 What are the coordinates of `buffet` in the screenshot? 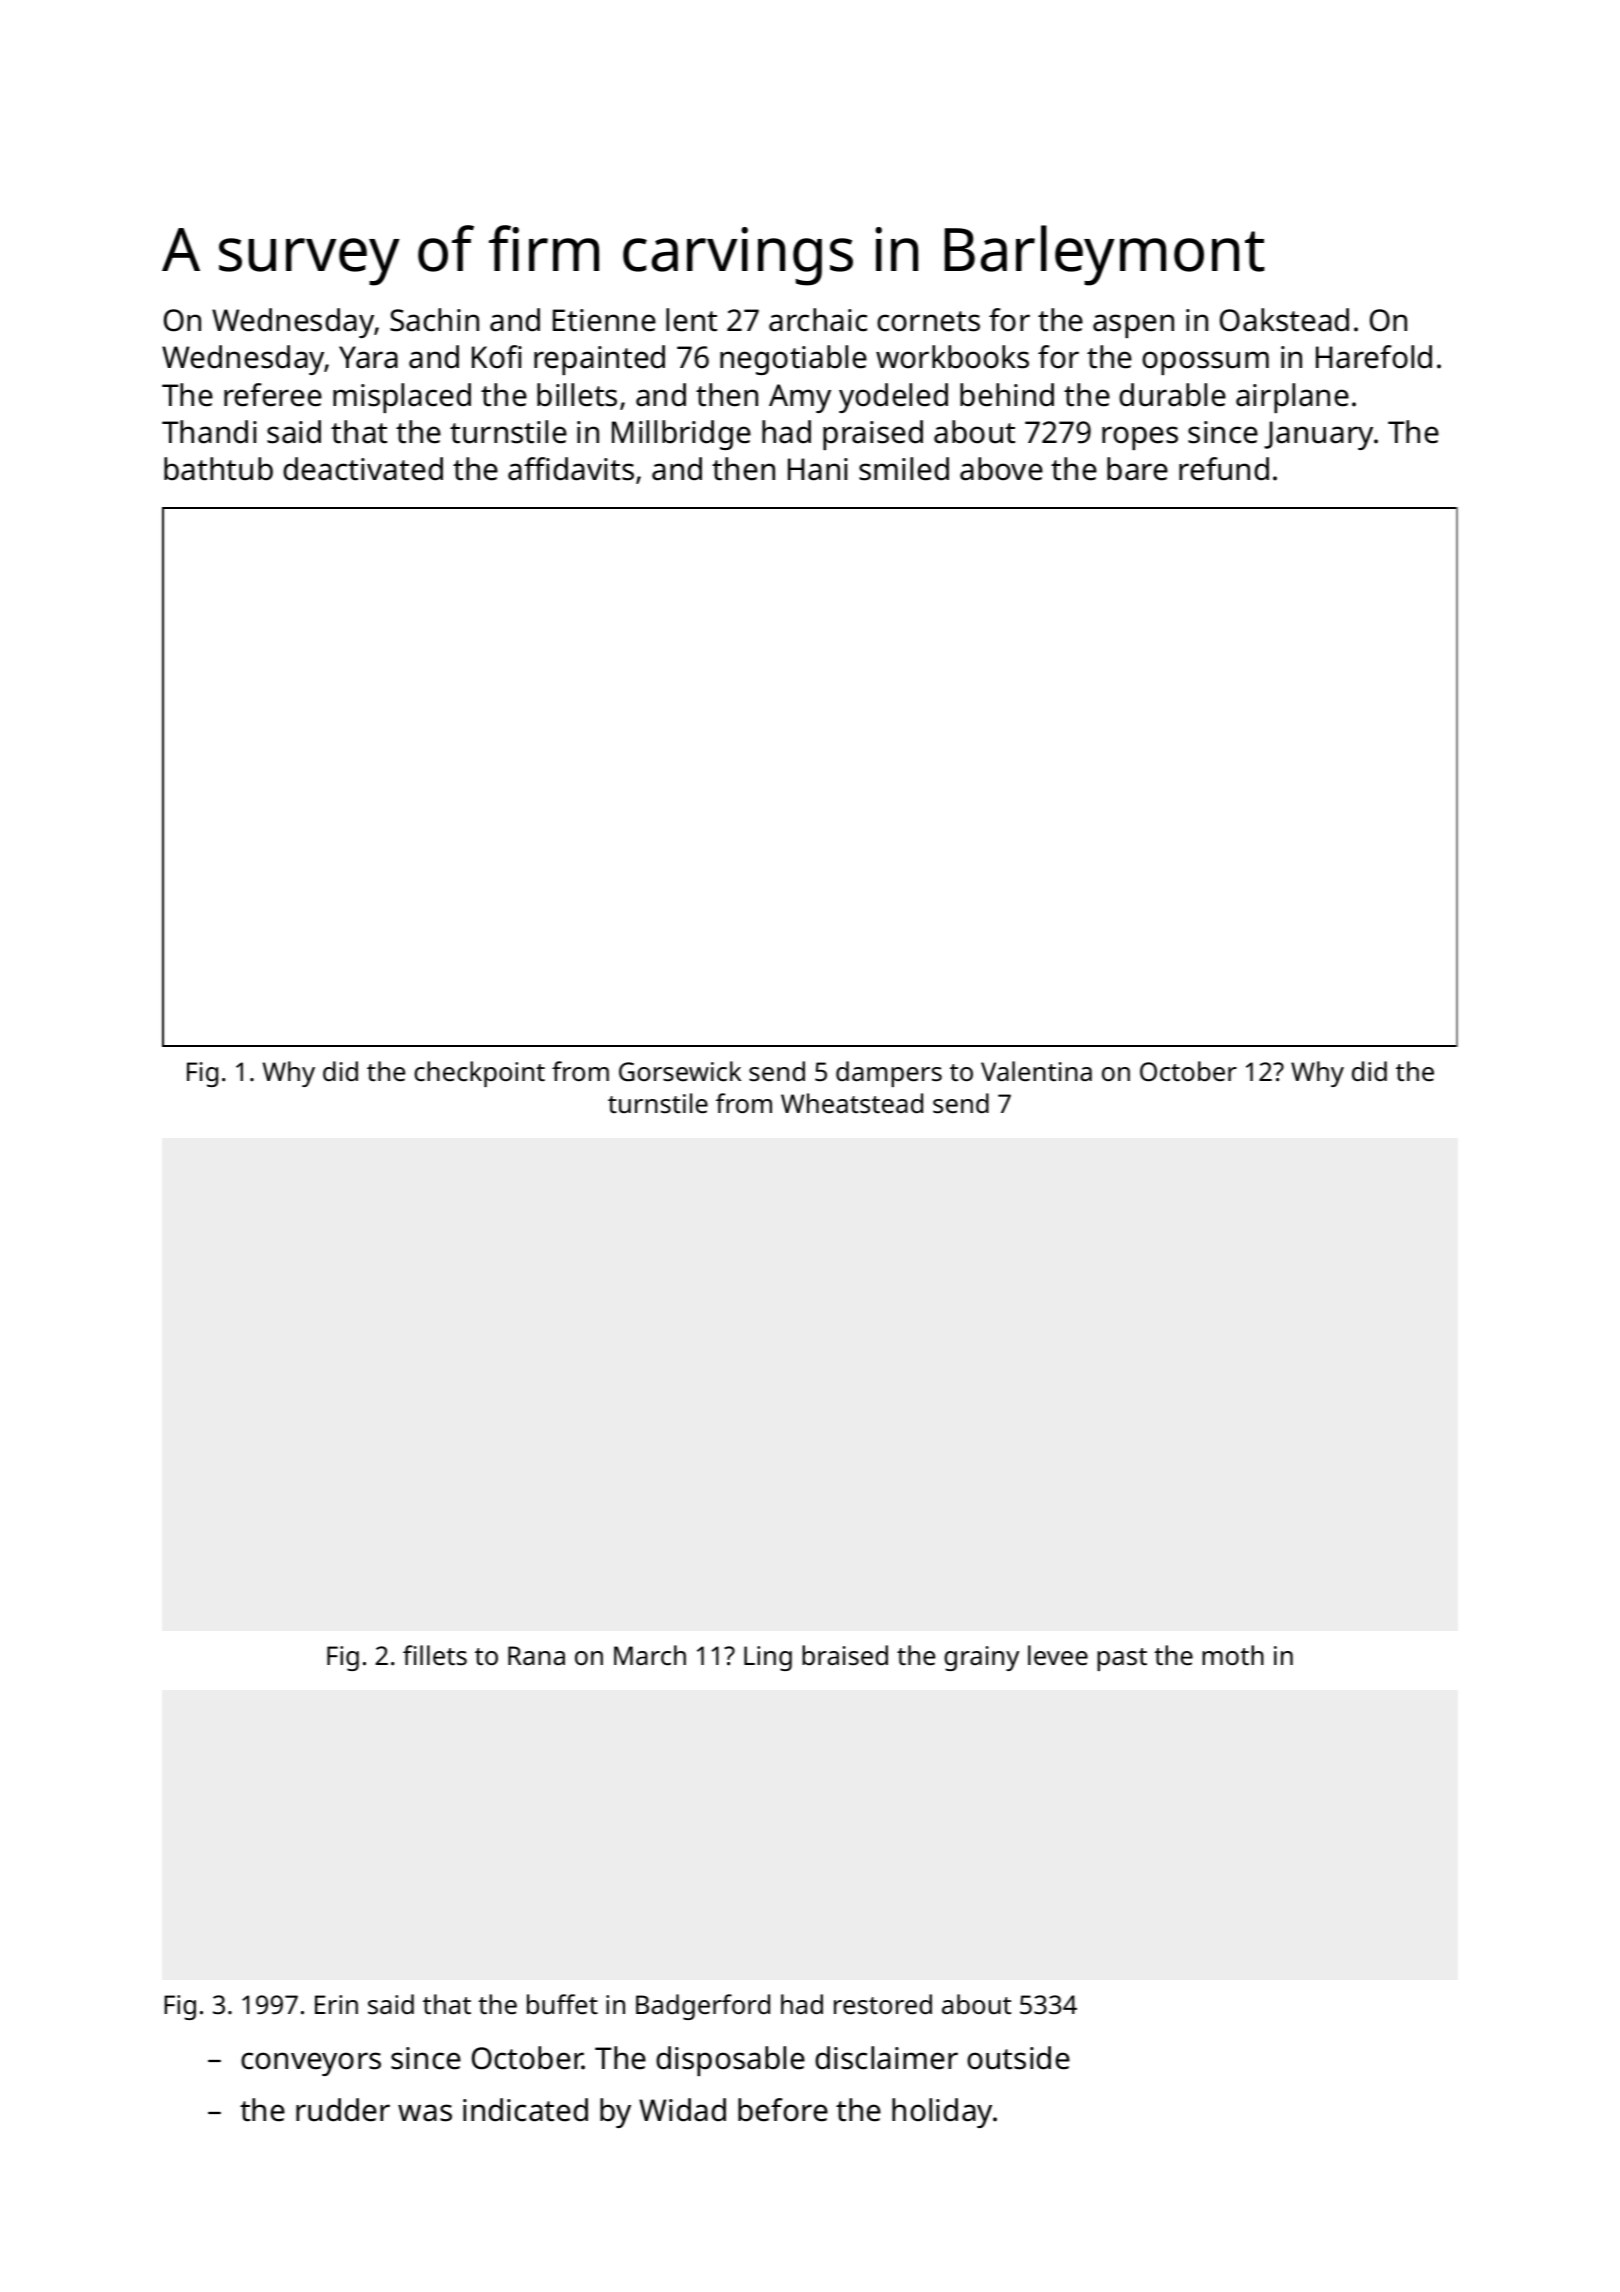 It's located at (562, 2004).
